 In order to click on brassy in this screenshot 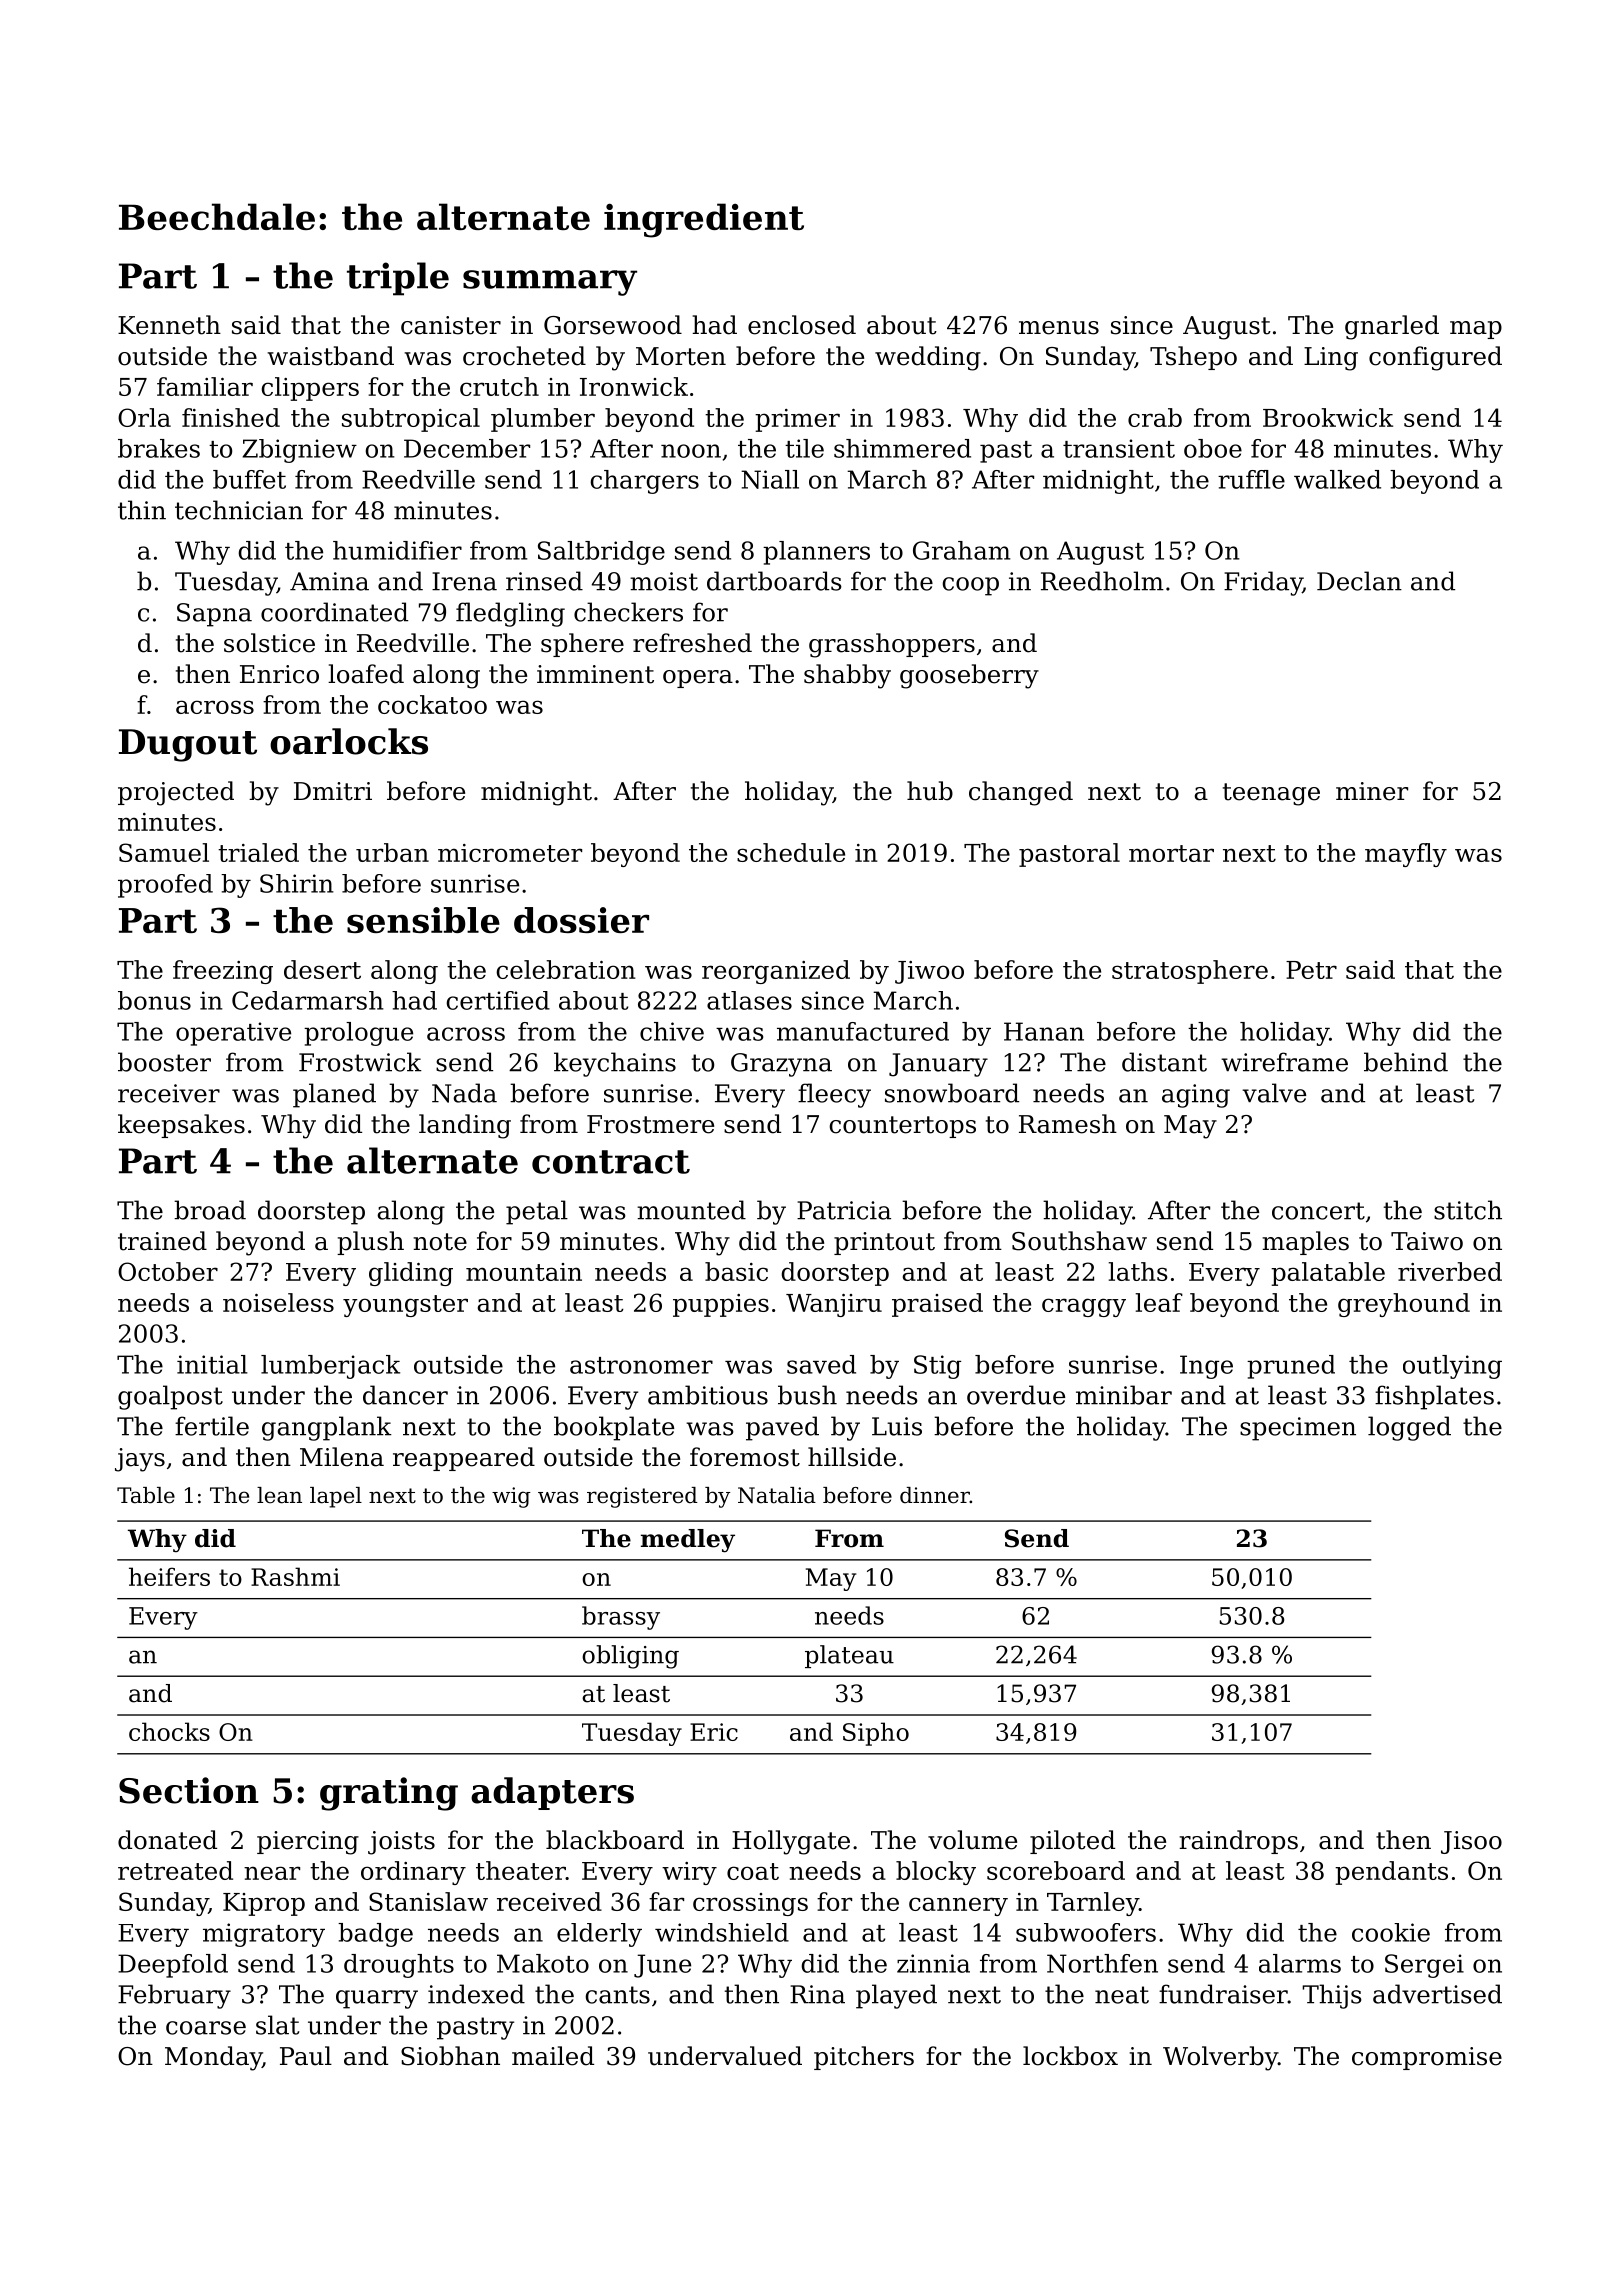, I will do `click(621, 1618)`.
